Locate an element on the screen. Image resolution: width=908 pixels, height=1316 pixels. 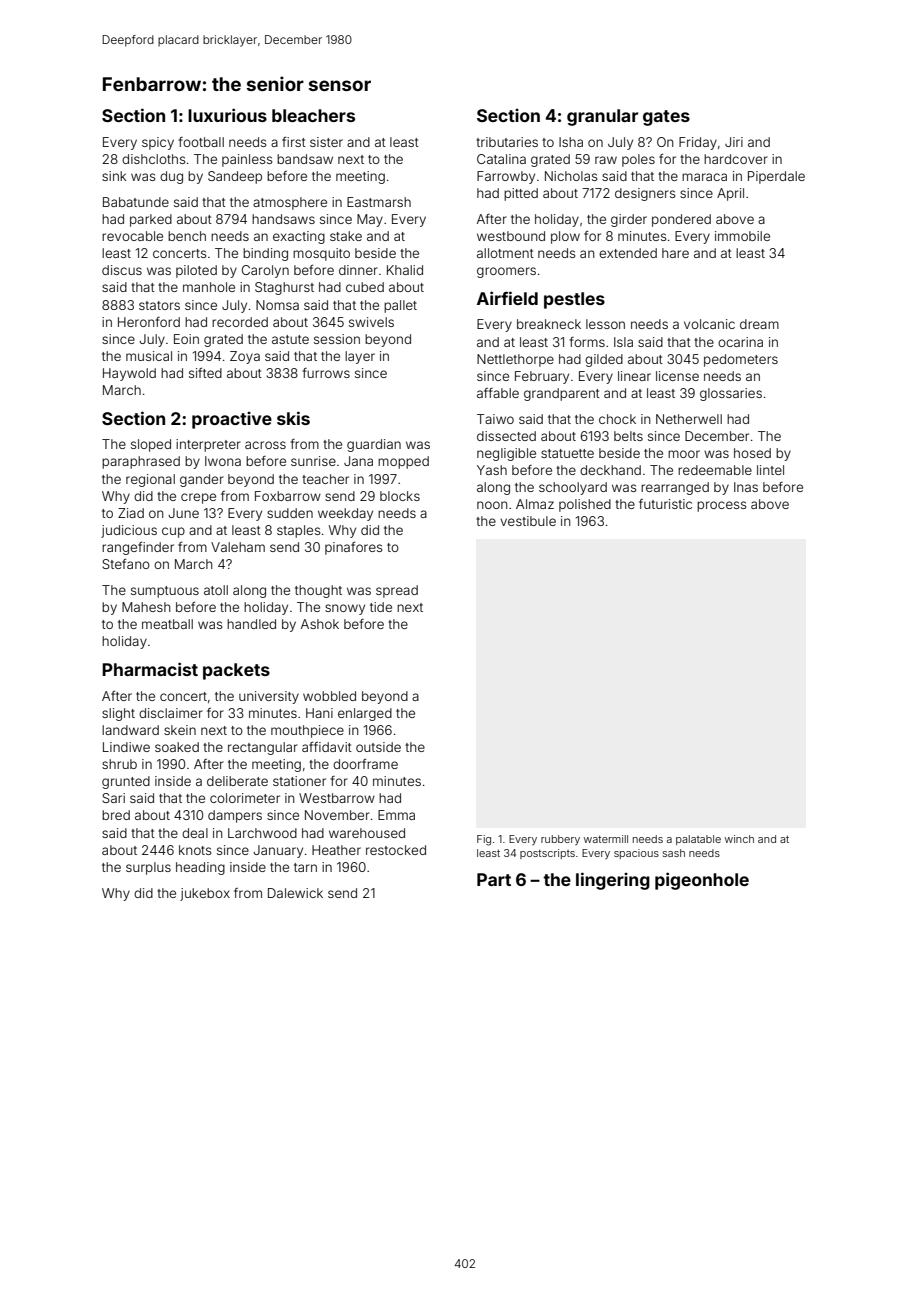
sink is located at coordinates (114, 176).
